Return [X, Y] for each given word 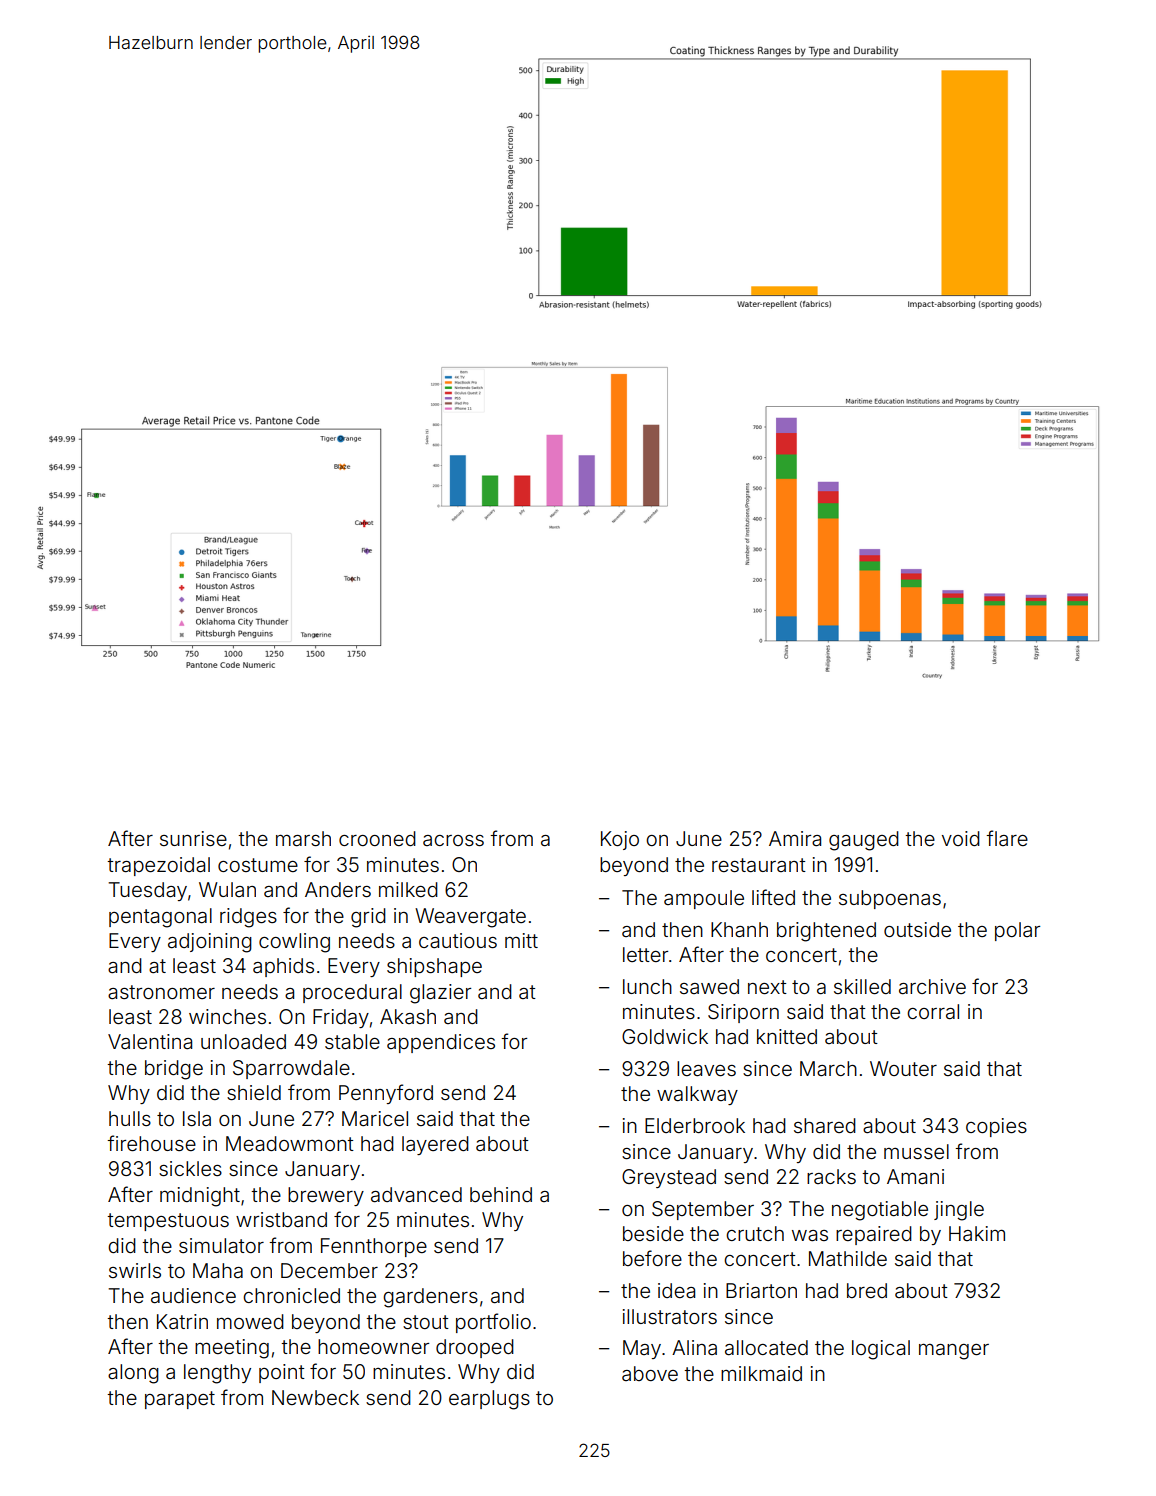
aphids [283, 967]
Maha [218, 1270]
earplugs [489, 1400]
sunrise [193, 838]
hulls [130, 1118]
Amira [795, 838]
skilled [862, 986]
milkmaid [761, 1373]
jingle [959, 1211]
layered [435, 1145]
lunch [647, 986]
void [961, 838]
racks [831, 1176]
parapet [180, 1400]
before [652, 1258]
